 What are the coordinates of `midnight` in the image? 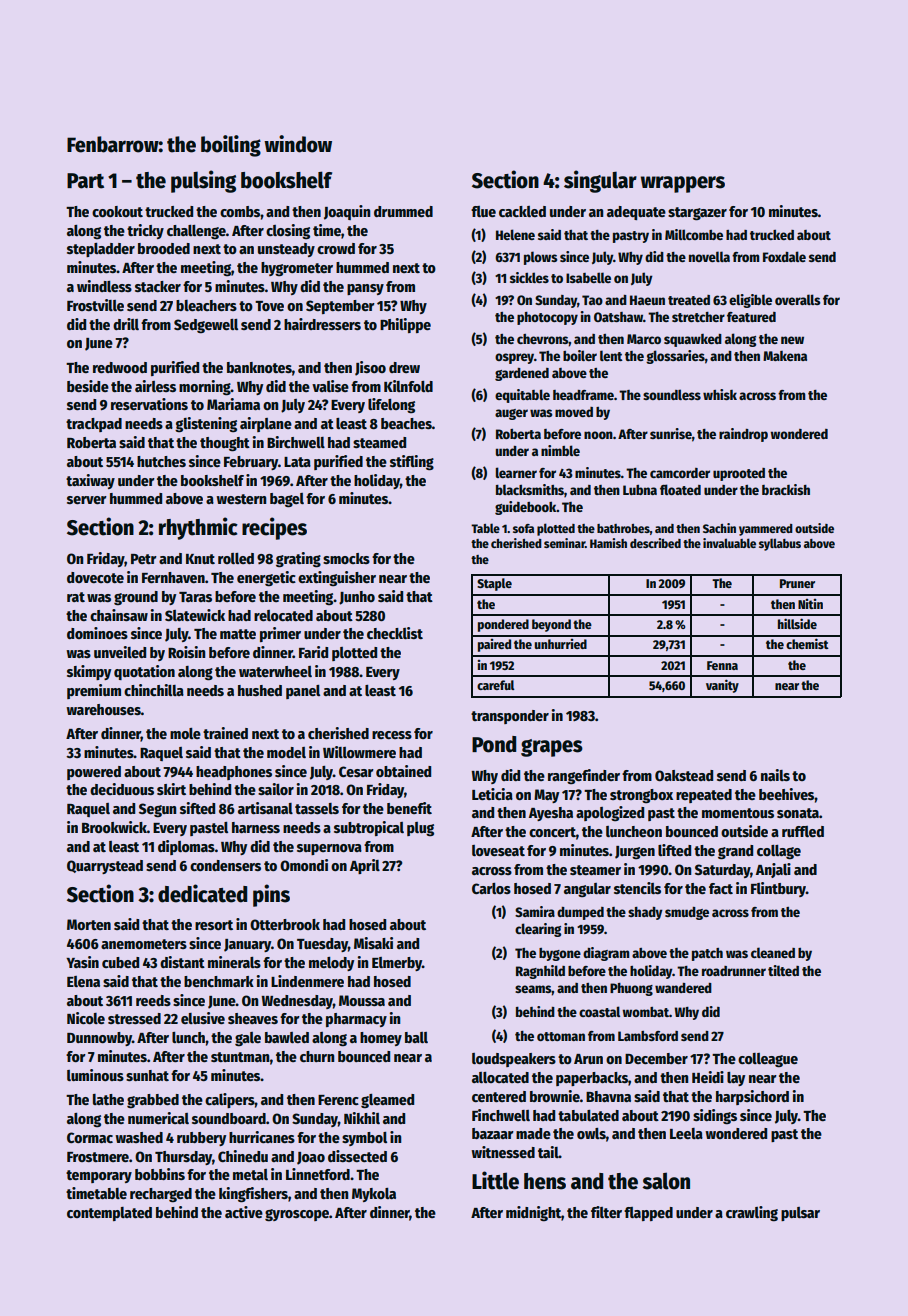 It's located at (533, 1214).
